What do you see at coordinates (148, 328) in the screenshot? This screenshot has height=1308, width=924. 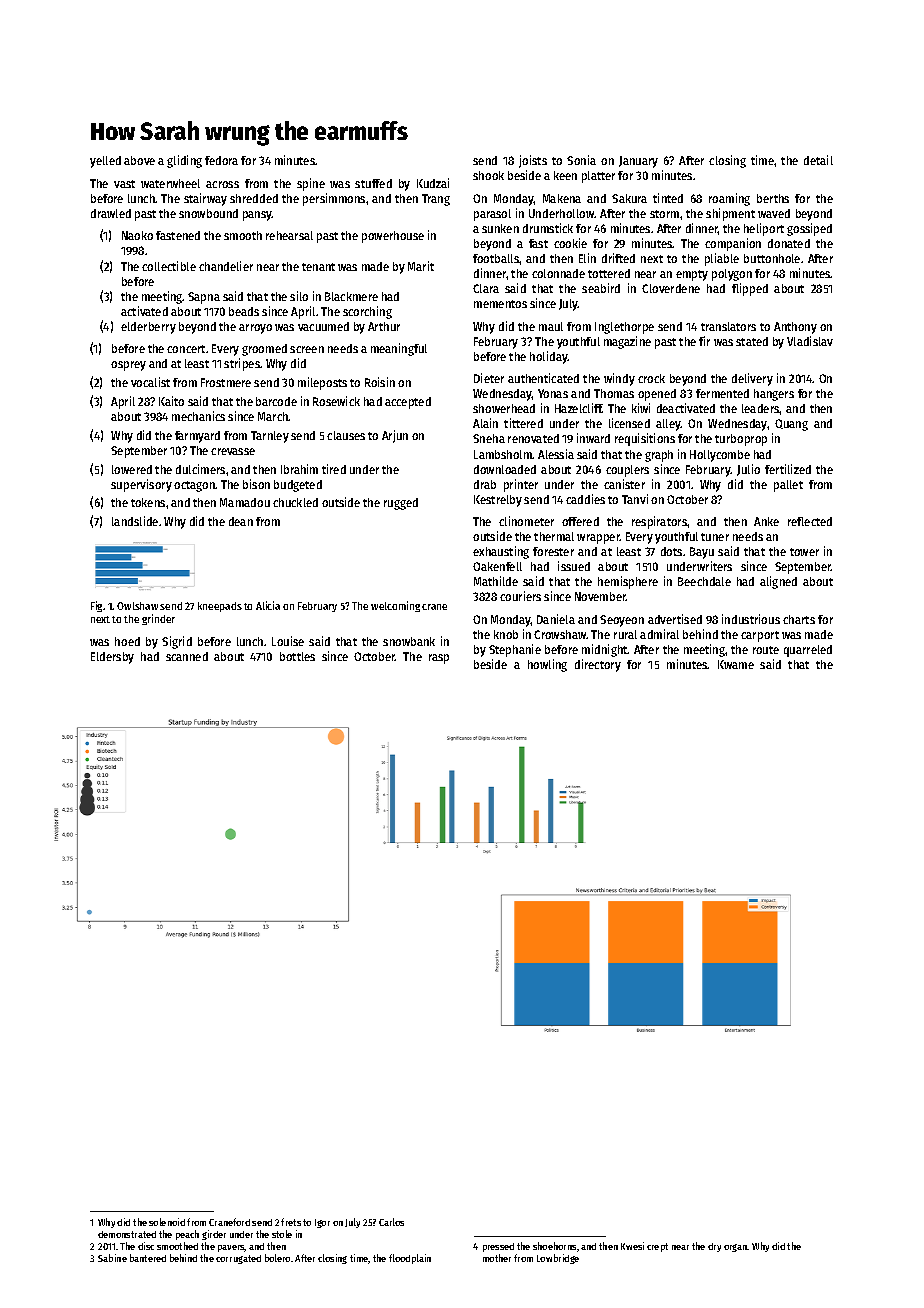 I see `elderberry` at bounding box center [148, 328].
